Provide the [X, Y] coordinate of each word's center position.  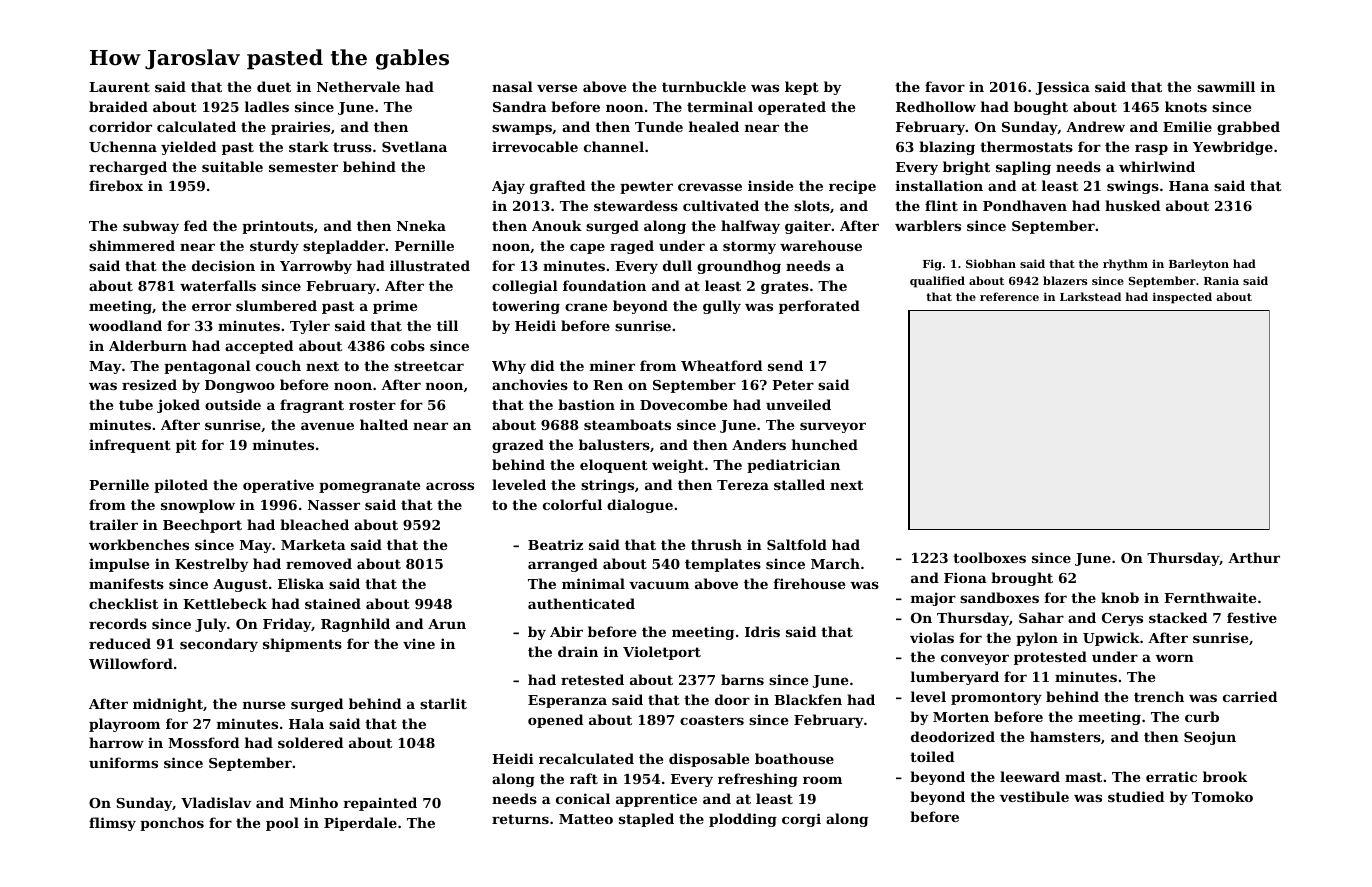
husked [1132, 205]
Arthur [1254, 557]
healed [714, 126]
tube [136, 404]
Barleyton [1199, 265]
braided [118, 106]
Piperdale [360, 824]
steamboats [627, 424]
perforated [819, 307]
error [211, 307]
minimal [593, 583]
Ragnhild [355, 625]
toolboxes [989, 557]
